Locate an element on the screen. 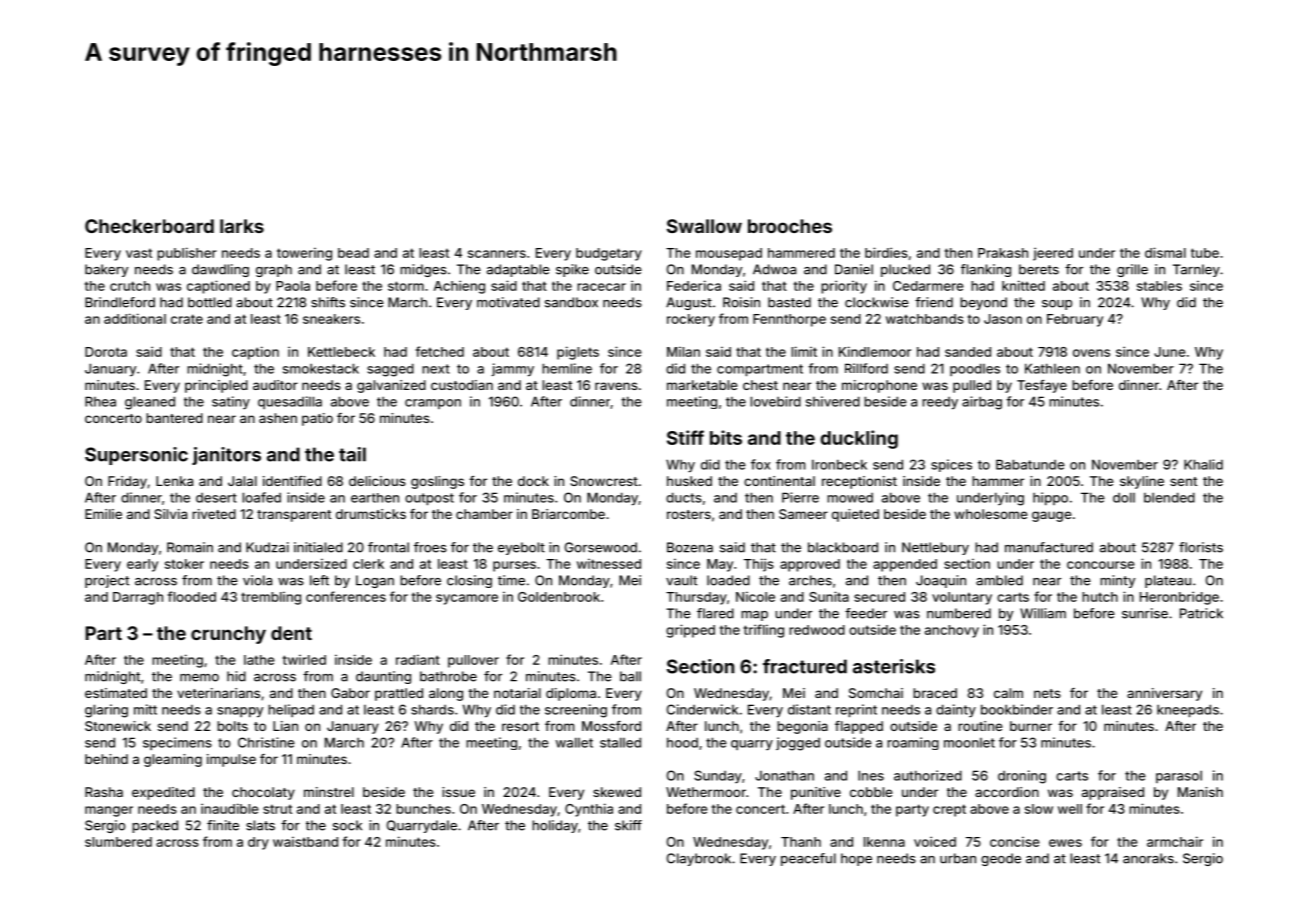  larks is located at coordinates (242, 226).
